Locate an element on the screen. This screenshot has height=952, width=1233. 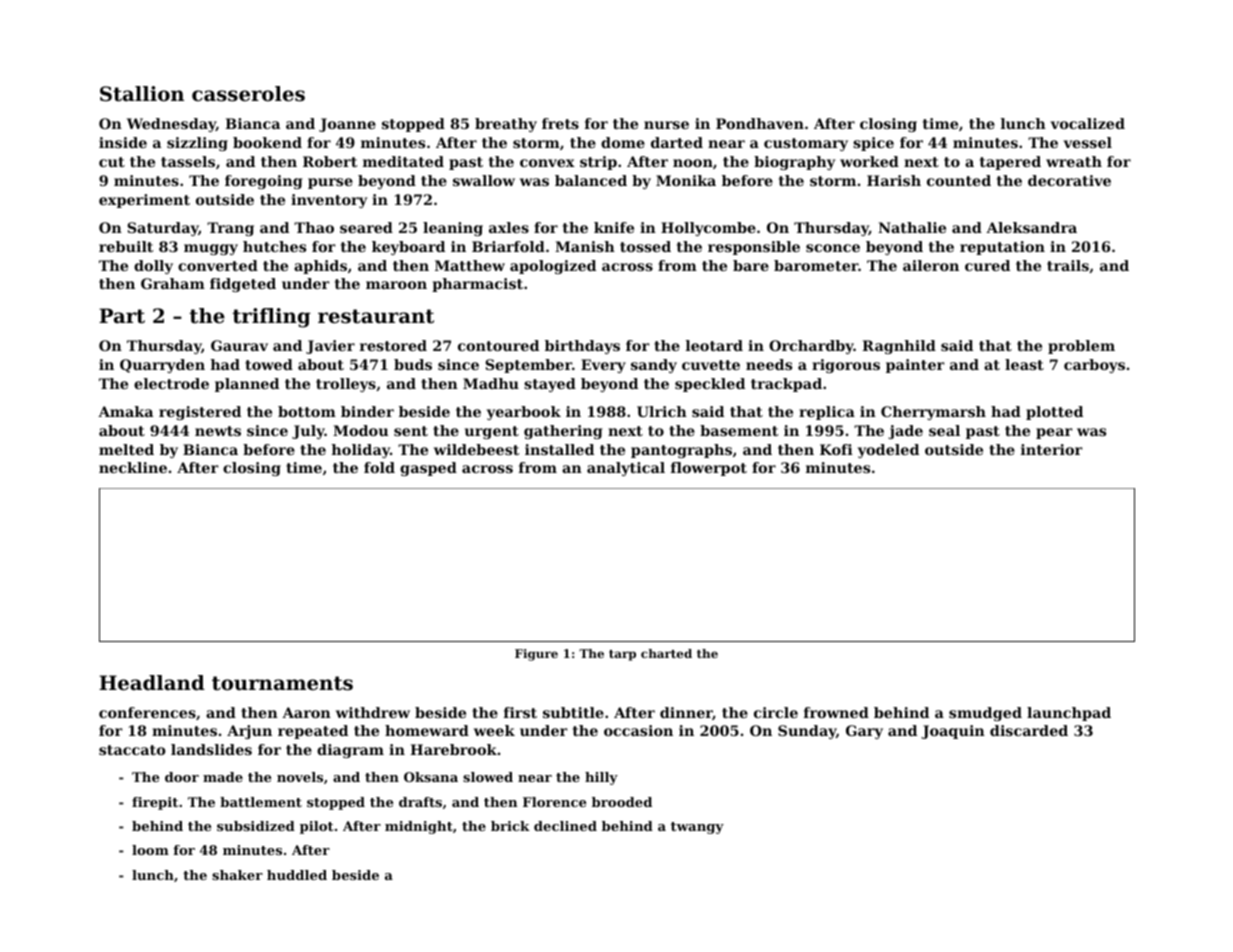
dome is located at coordinates (623, 142).
